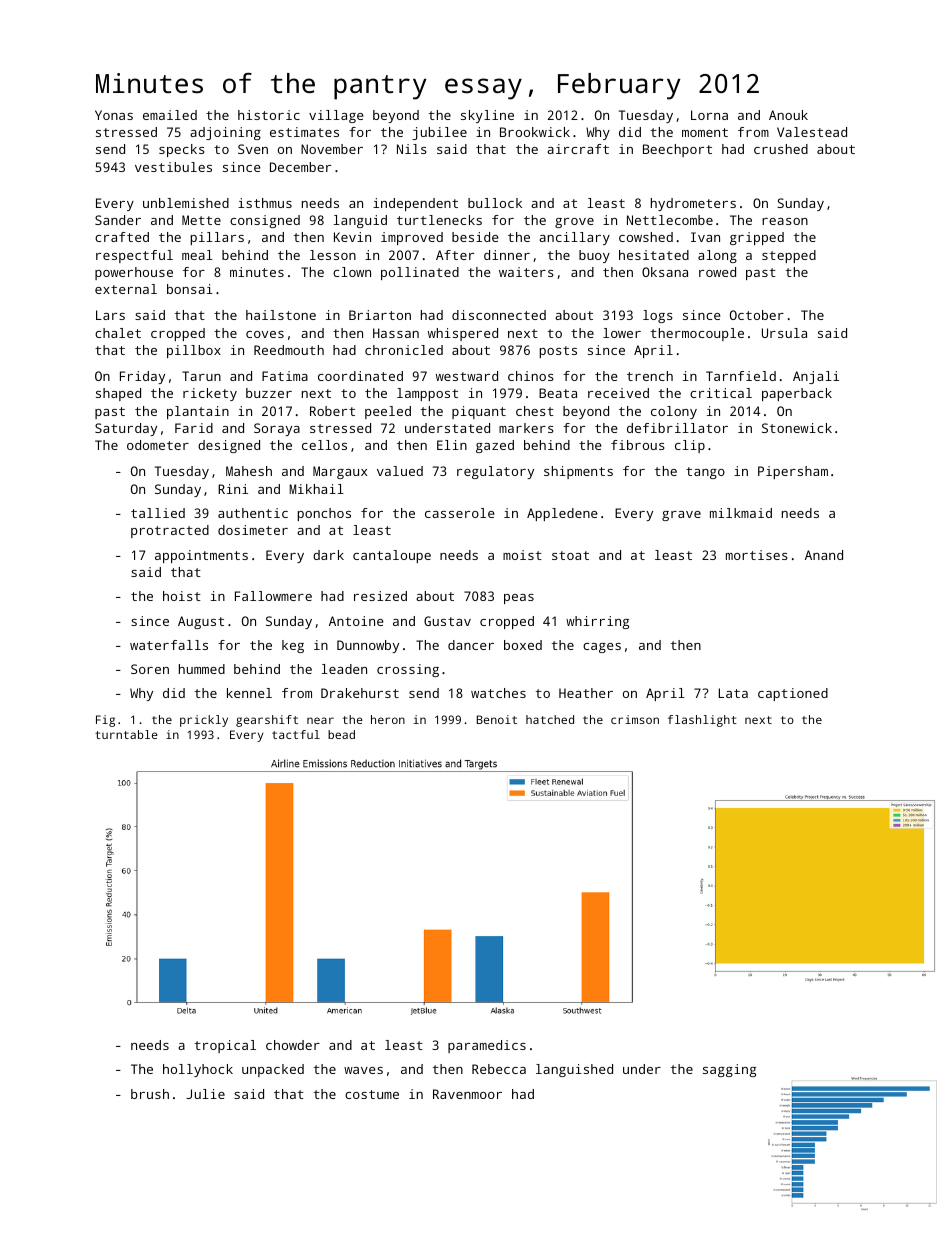 Image resolution: width=952 pixels, height=1233 pixels. What do you see at coordinates (336, 116) in the page?
I see `village` at bounding box center [336, 116].
